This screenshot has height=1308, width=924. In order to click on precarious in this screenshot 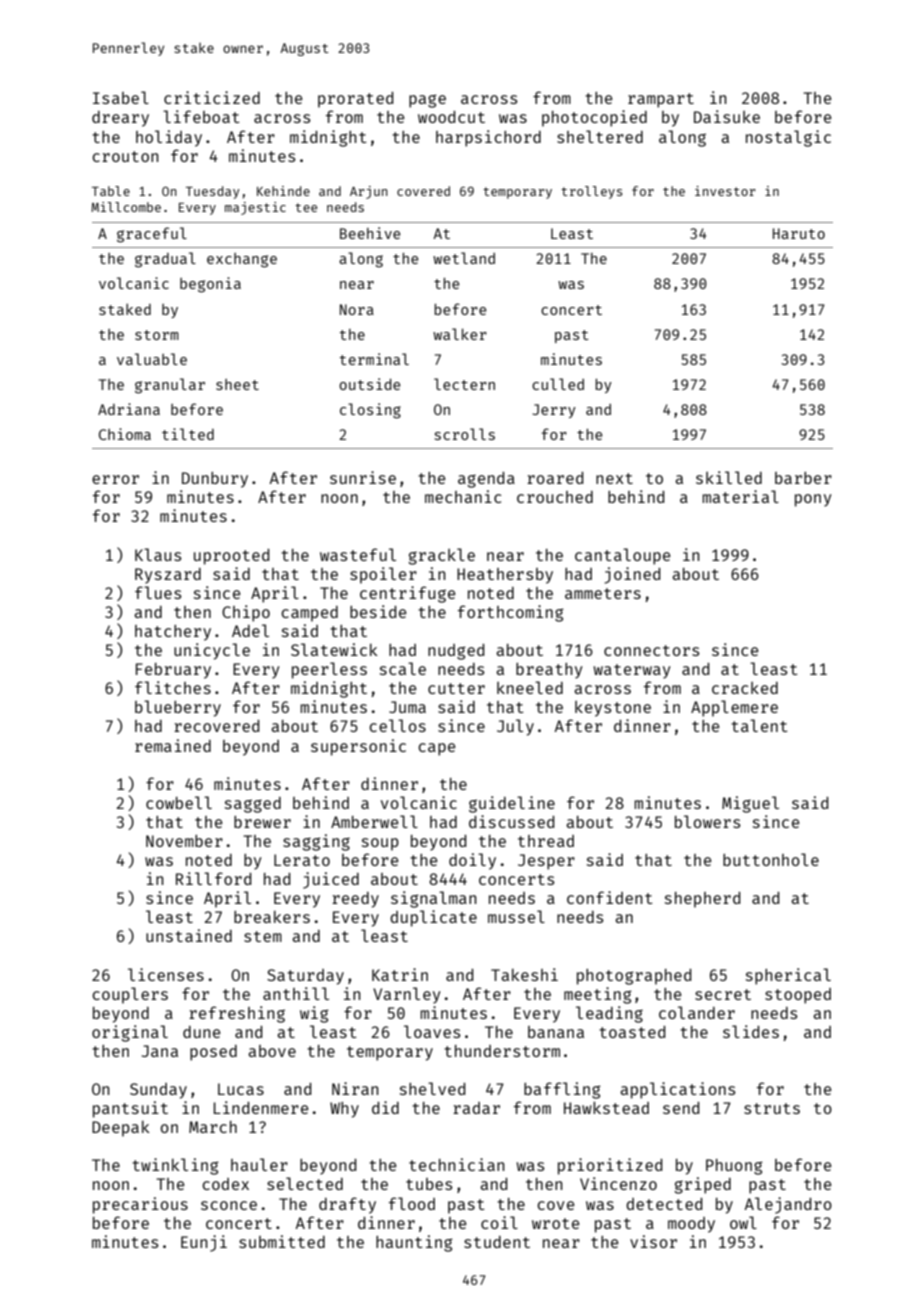, I will do `click(140, 1205)`.
